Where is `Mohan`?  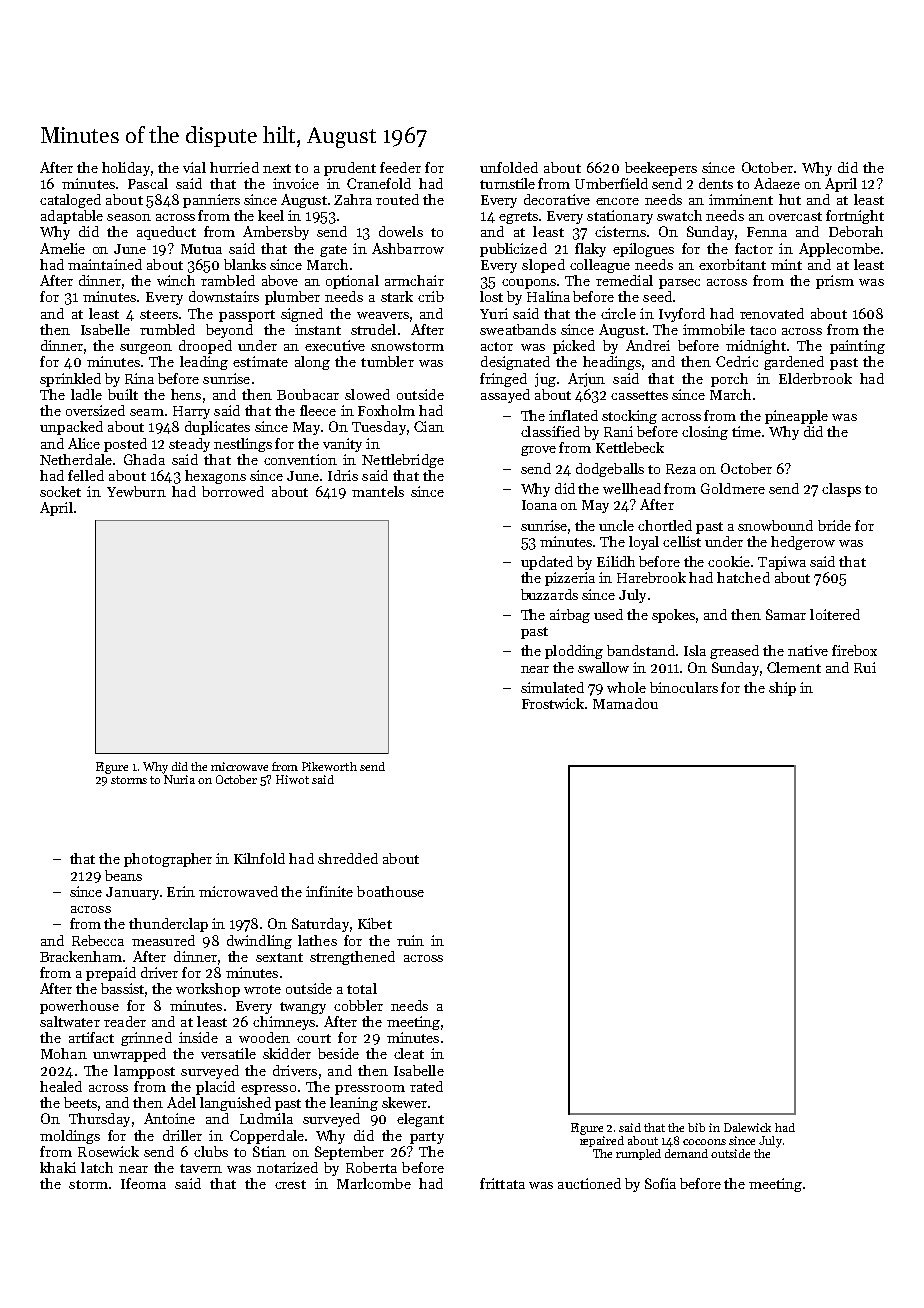 Mohan is located at coordinates (64, 1053).
